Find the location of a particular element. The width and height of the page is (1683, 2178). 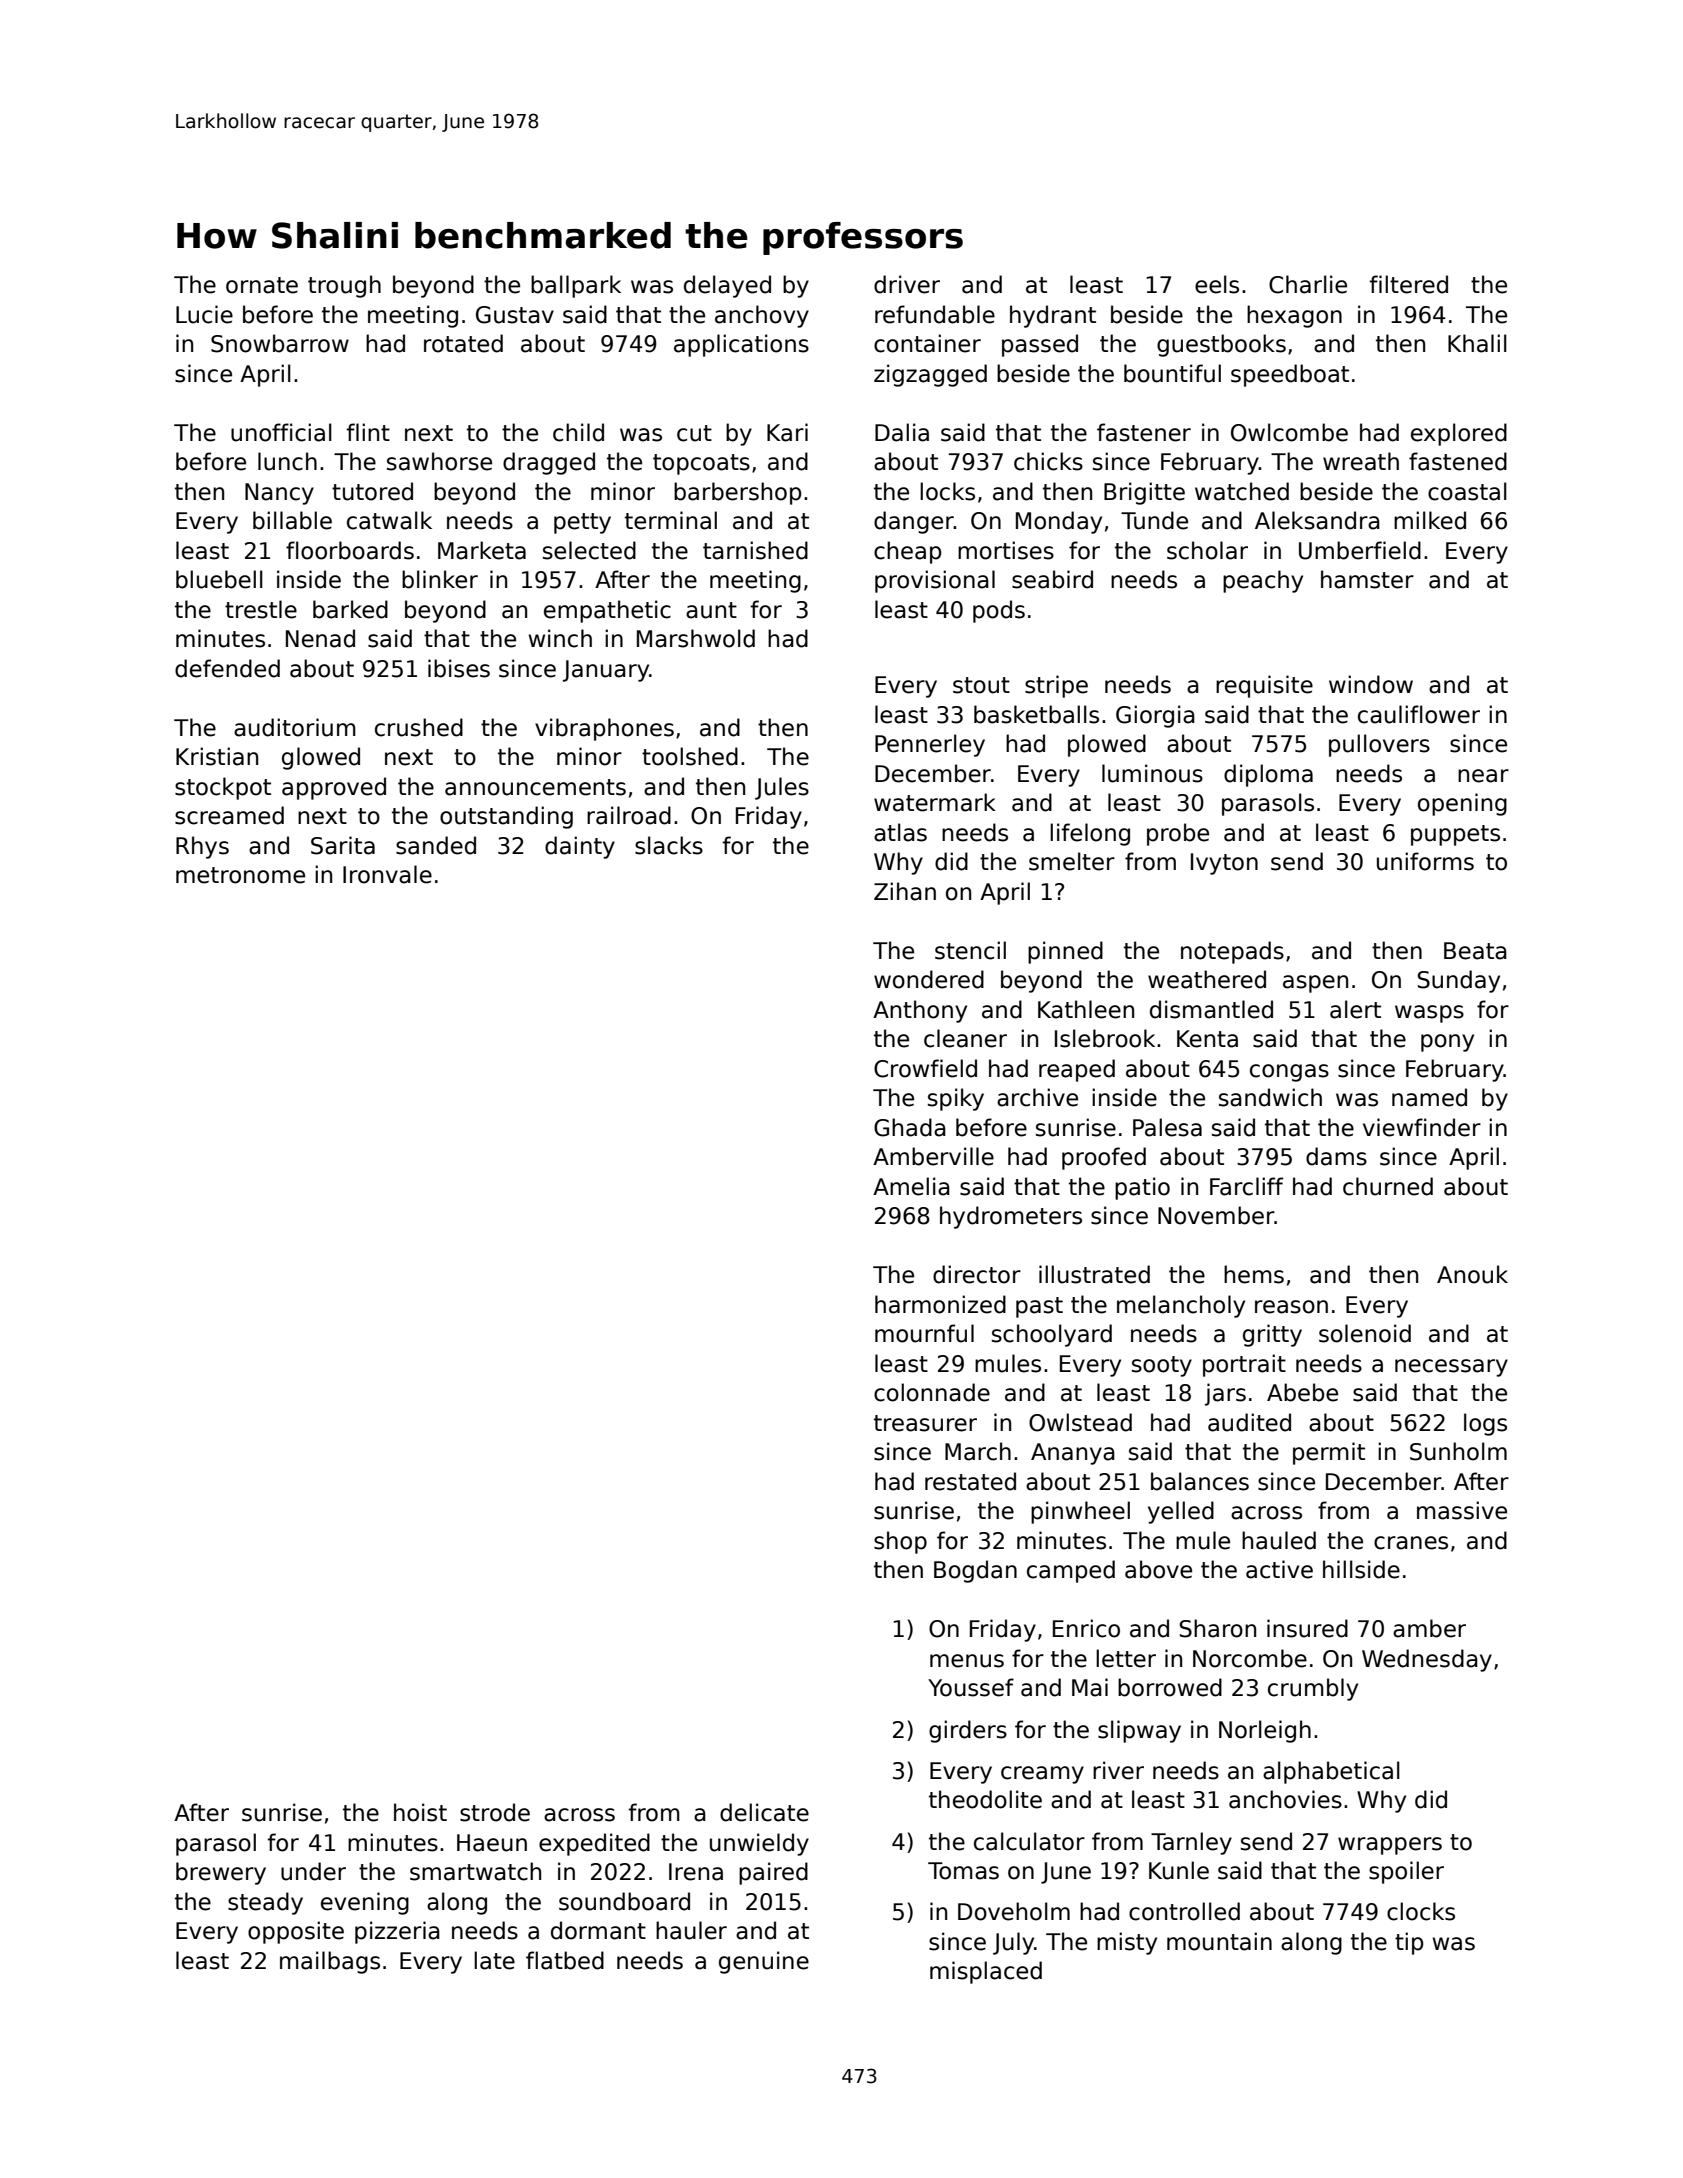

Bogdan is located at coordinates (975, 1571).
